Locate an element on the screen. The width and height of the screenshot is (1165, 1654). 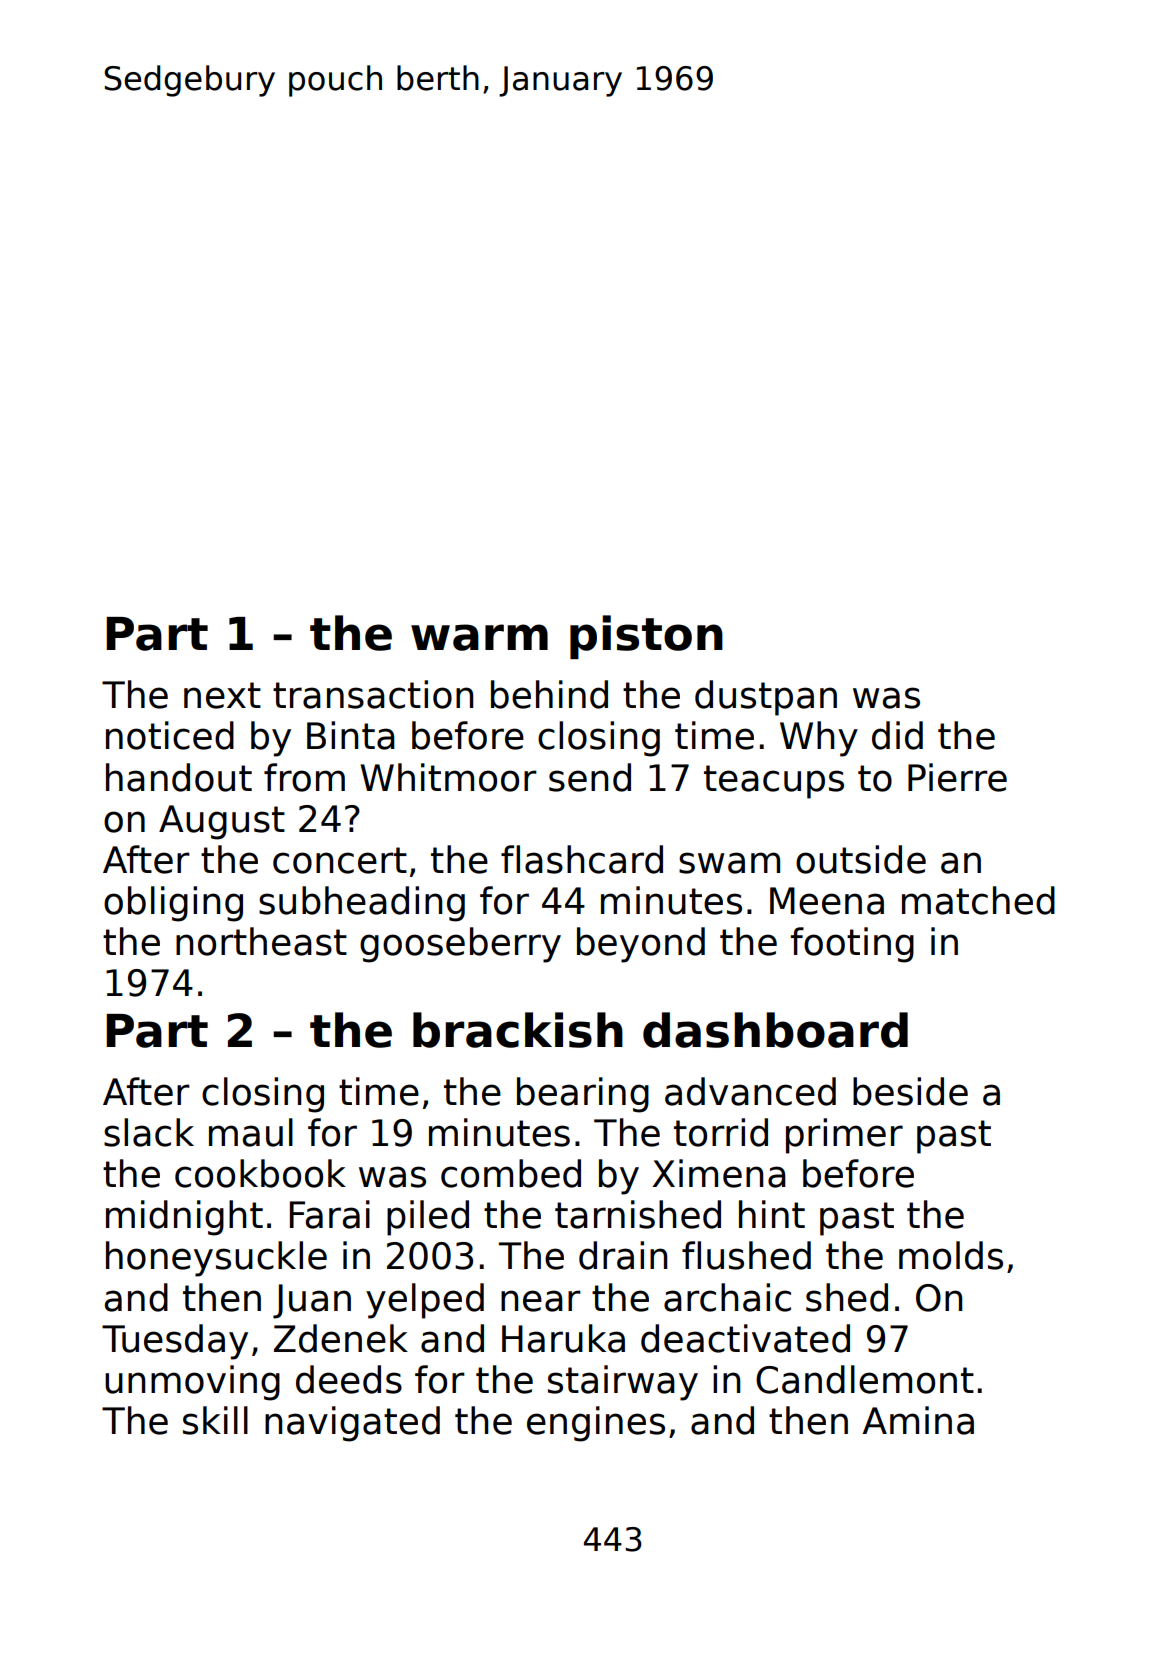
northeast is located at coordinates (261, 941).
